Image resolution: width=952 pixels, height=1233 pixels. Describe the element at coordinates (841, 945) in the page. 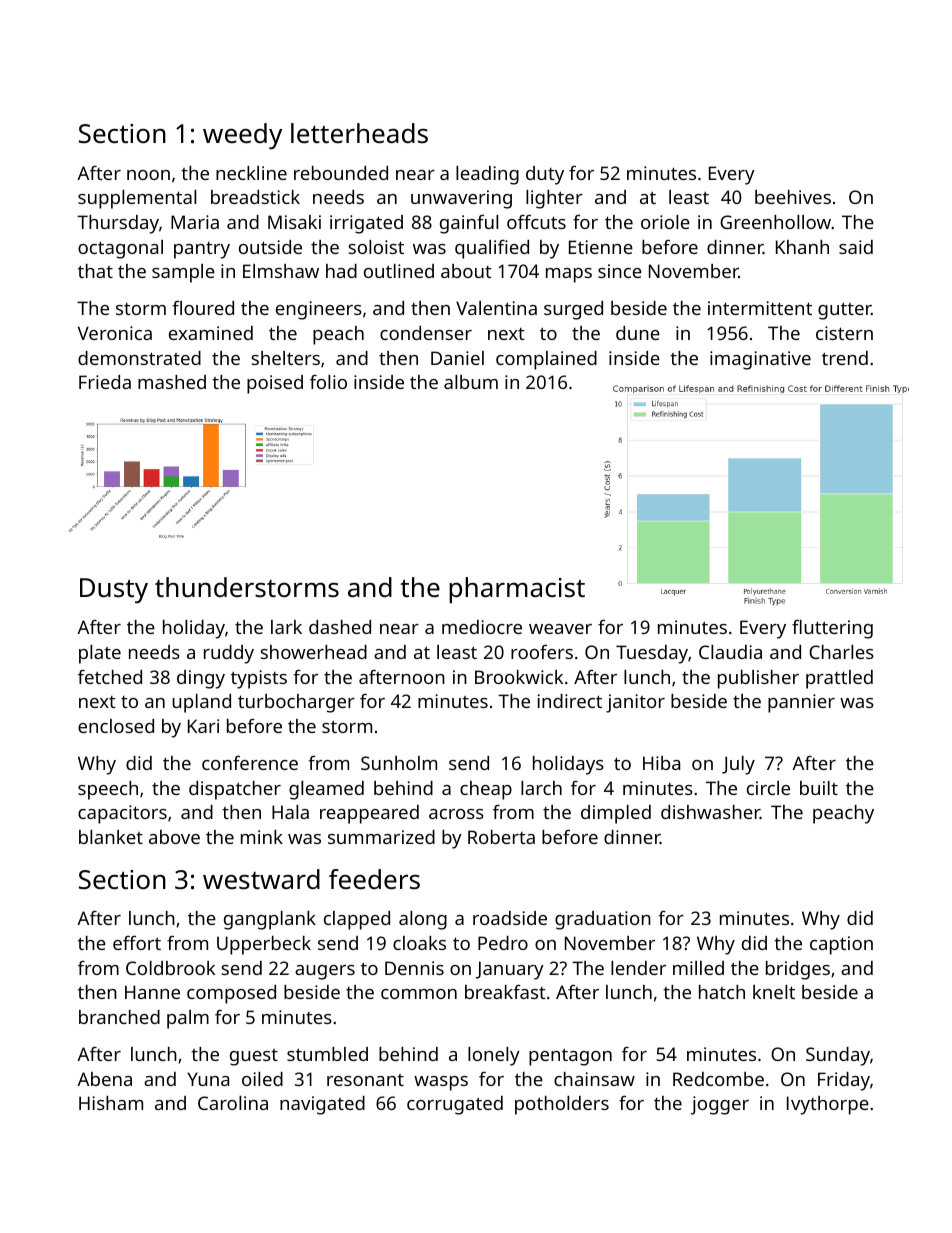

I see `caption` at that location.
